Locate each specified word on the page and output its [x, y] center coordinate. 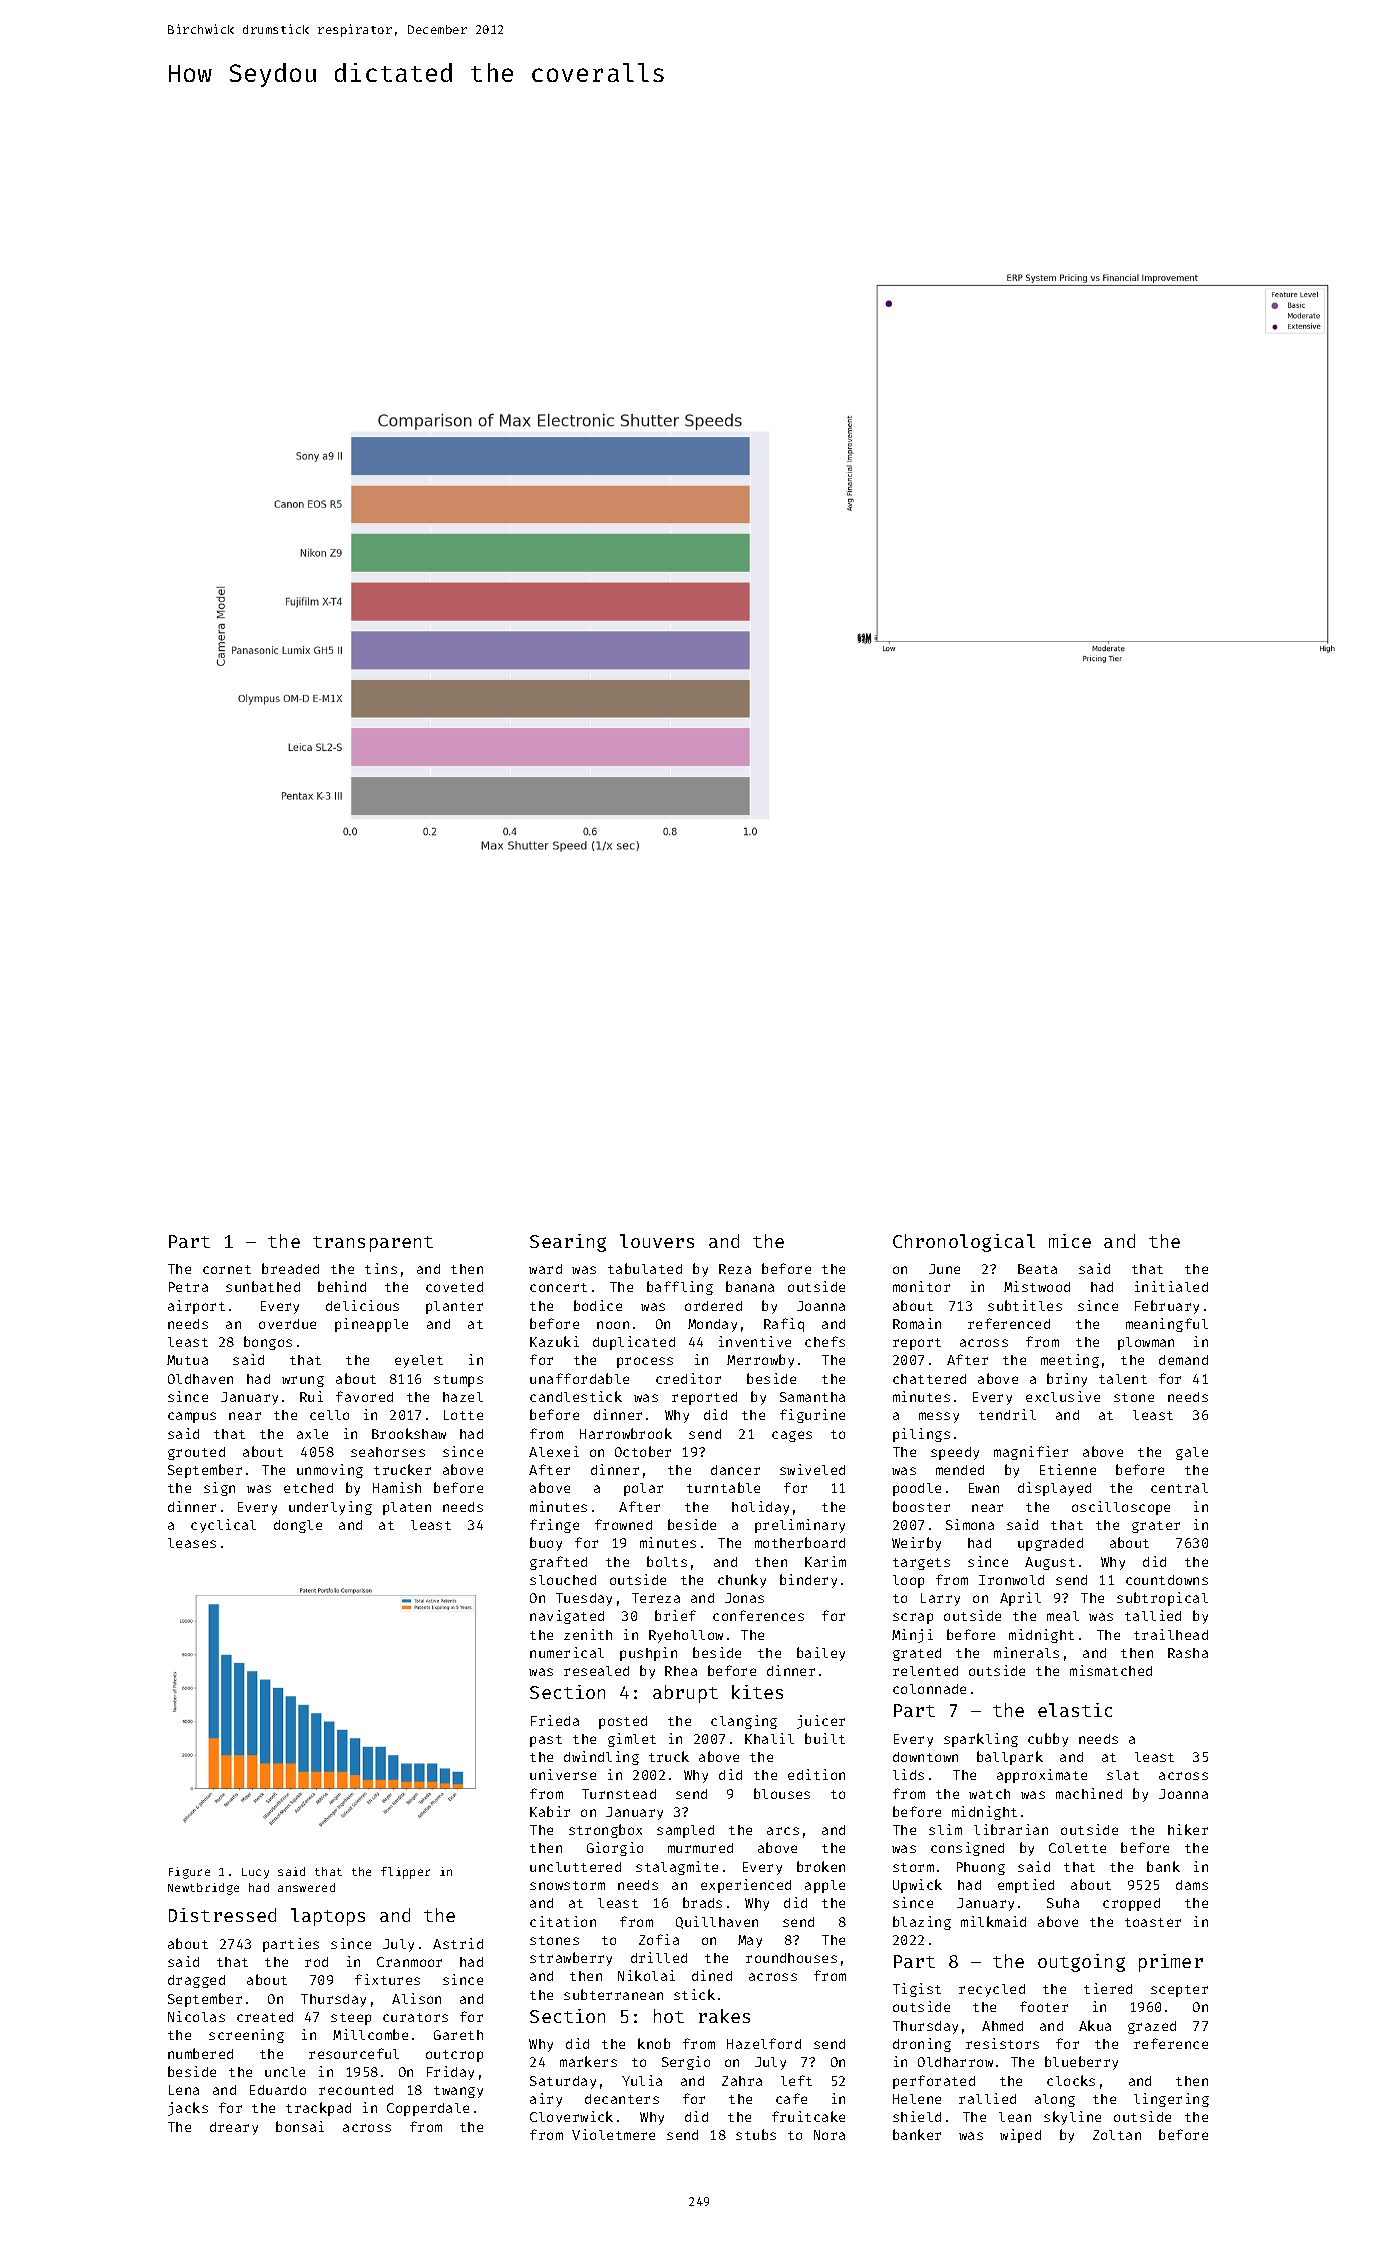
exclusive [1063, 1396]
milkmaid [993, 1921]
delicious [362, 1305]
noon [613, 1325]
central [1179, 1488]
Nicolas [196, 2016]
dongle [298, 1526]
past [546, 1741]
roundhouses [791, 1958]
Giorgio [615, 1849]
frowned [623, 1524]
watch [989, 1794]
